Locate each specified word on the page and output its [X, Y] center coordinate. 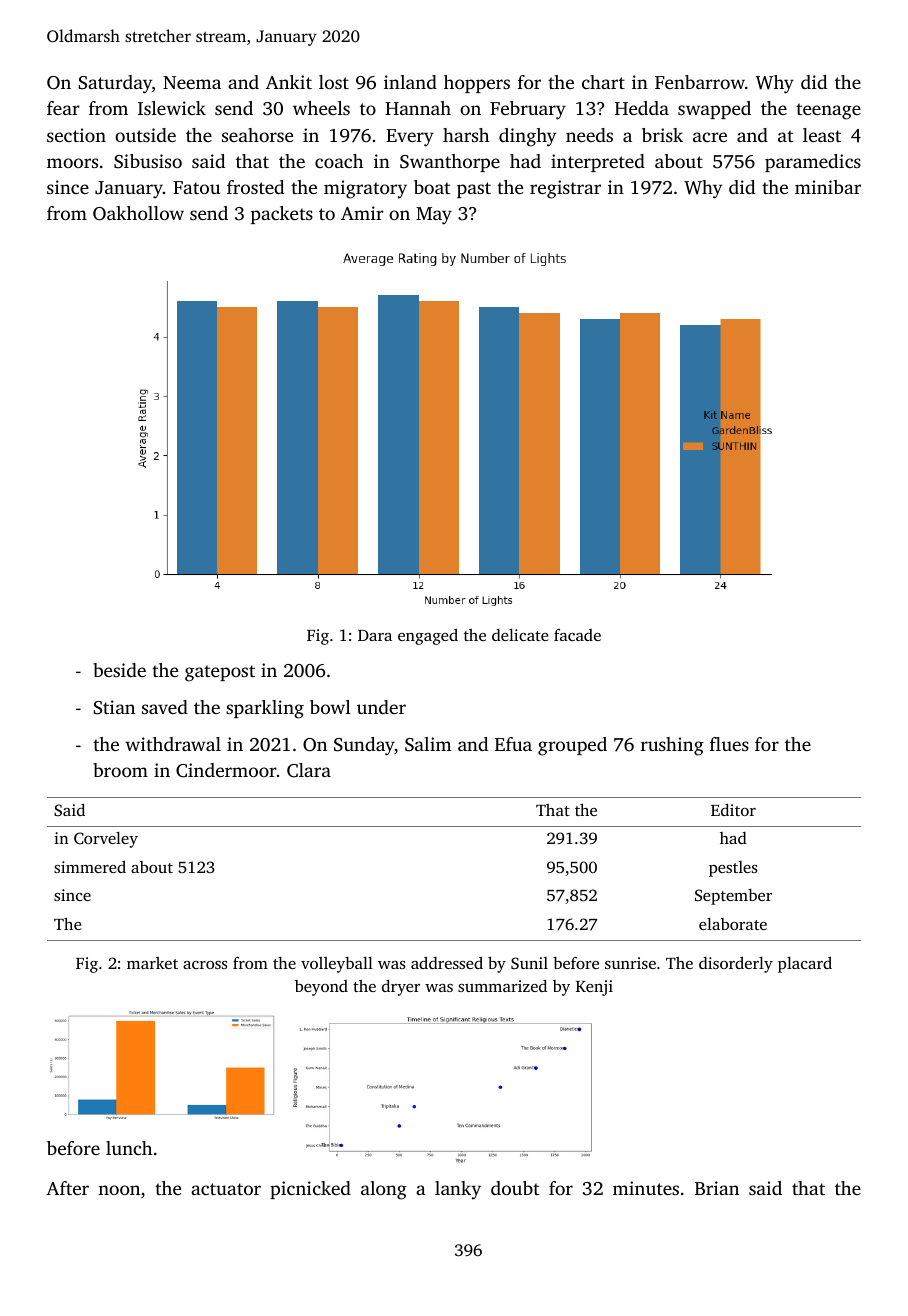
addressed [447, 963]
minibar [828, 187]
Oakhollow [138, 213]
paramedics [813, 163]
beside [119, 670]
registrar [565, 189]
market [152, 963]
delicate [520, 635]
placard [805, 965]
